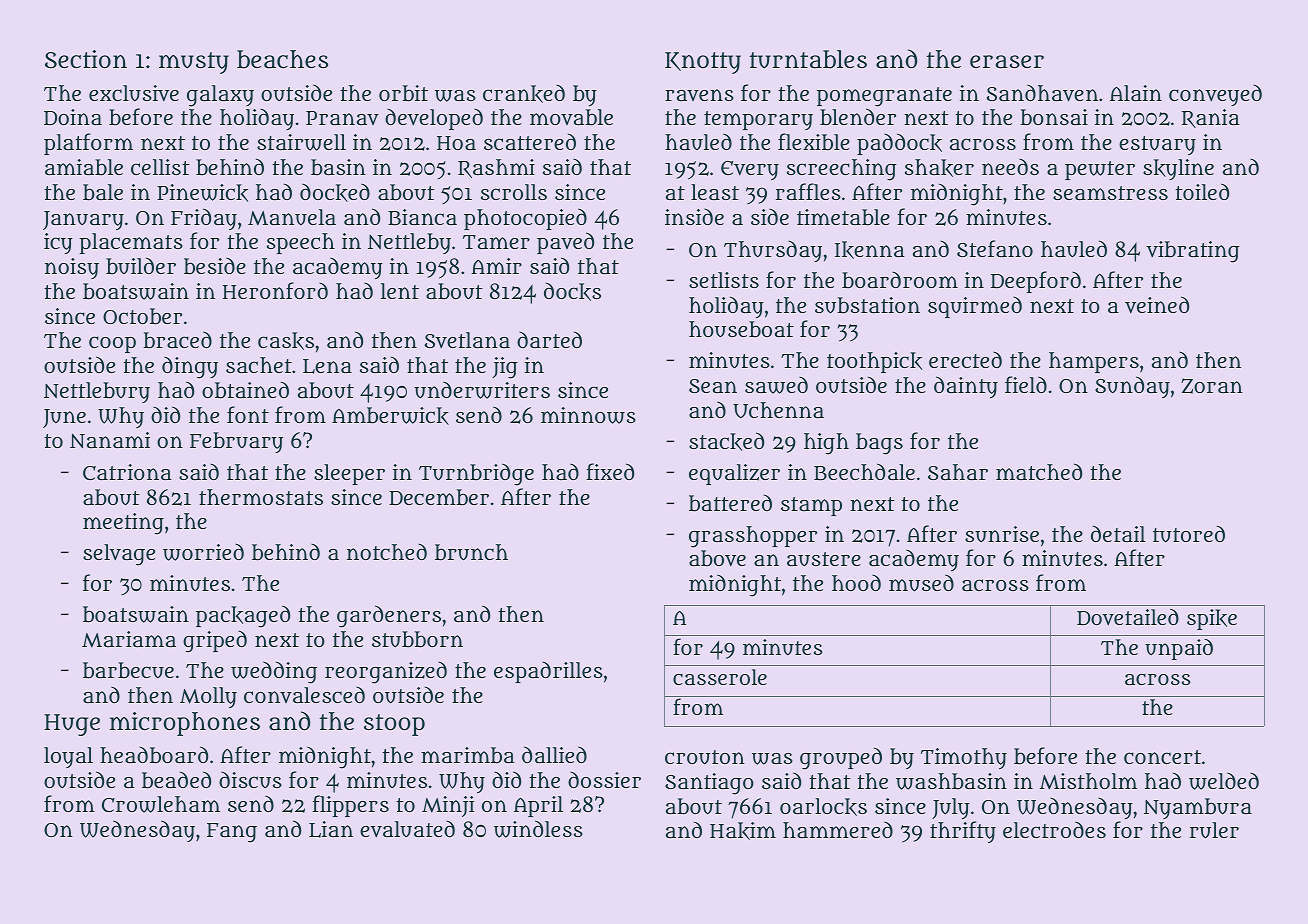 The height and width of the image is (924, 1308). What do you see at coordinates (1179, 649) in the image?
I see `unpaid` at bounding box center [1179, 649].
